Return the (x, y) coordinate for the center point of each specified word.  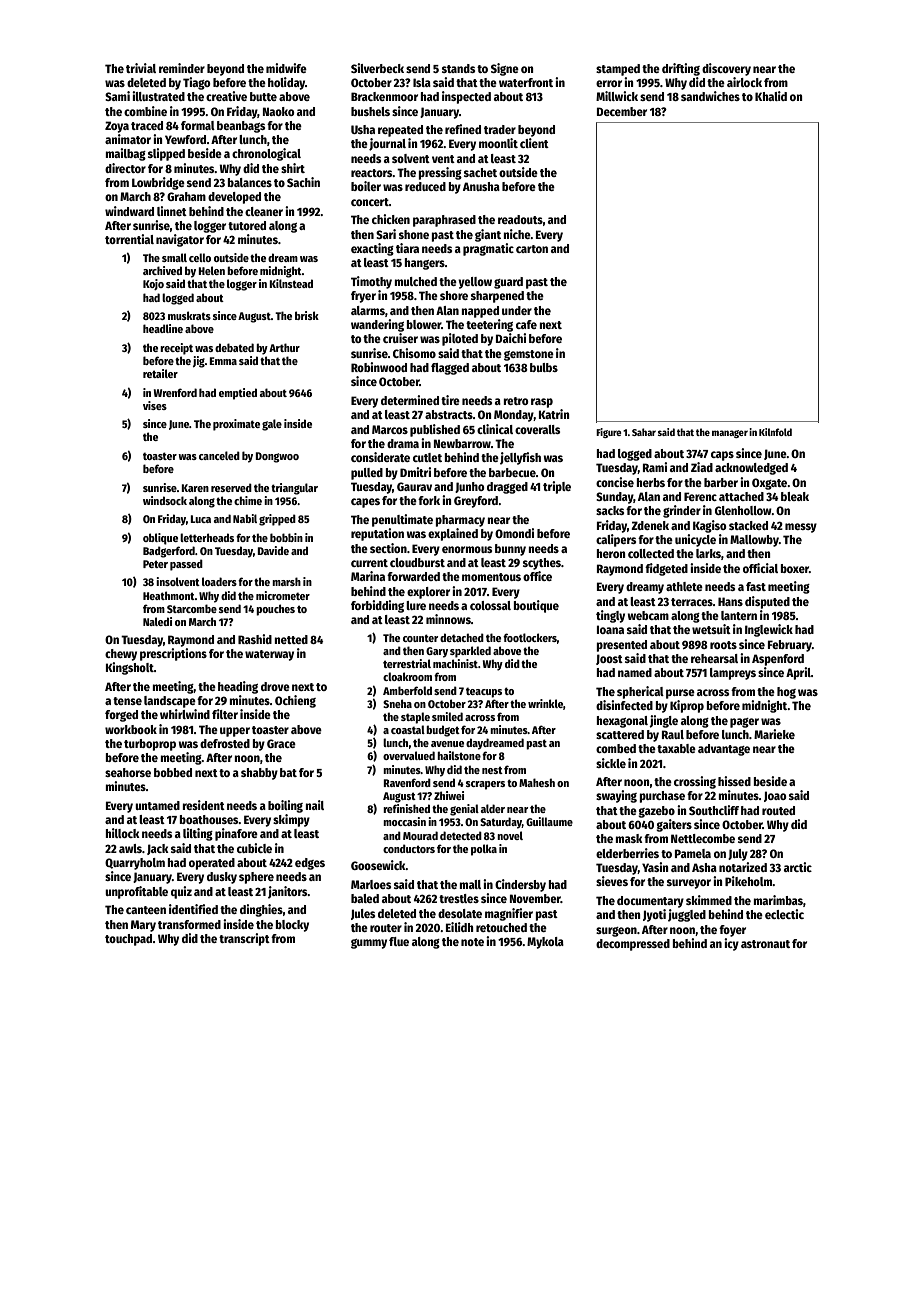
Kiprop (687, 706)
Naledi (157, 621)
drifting (681, 69)
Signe (505, 69)
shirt (293, 168)
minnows (448, 619)
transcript (244, 939)
